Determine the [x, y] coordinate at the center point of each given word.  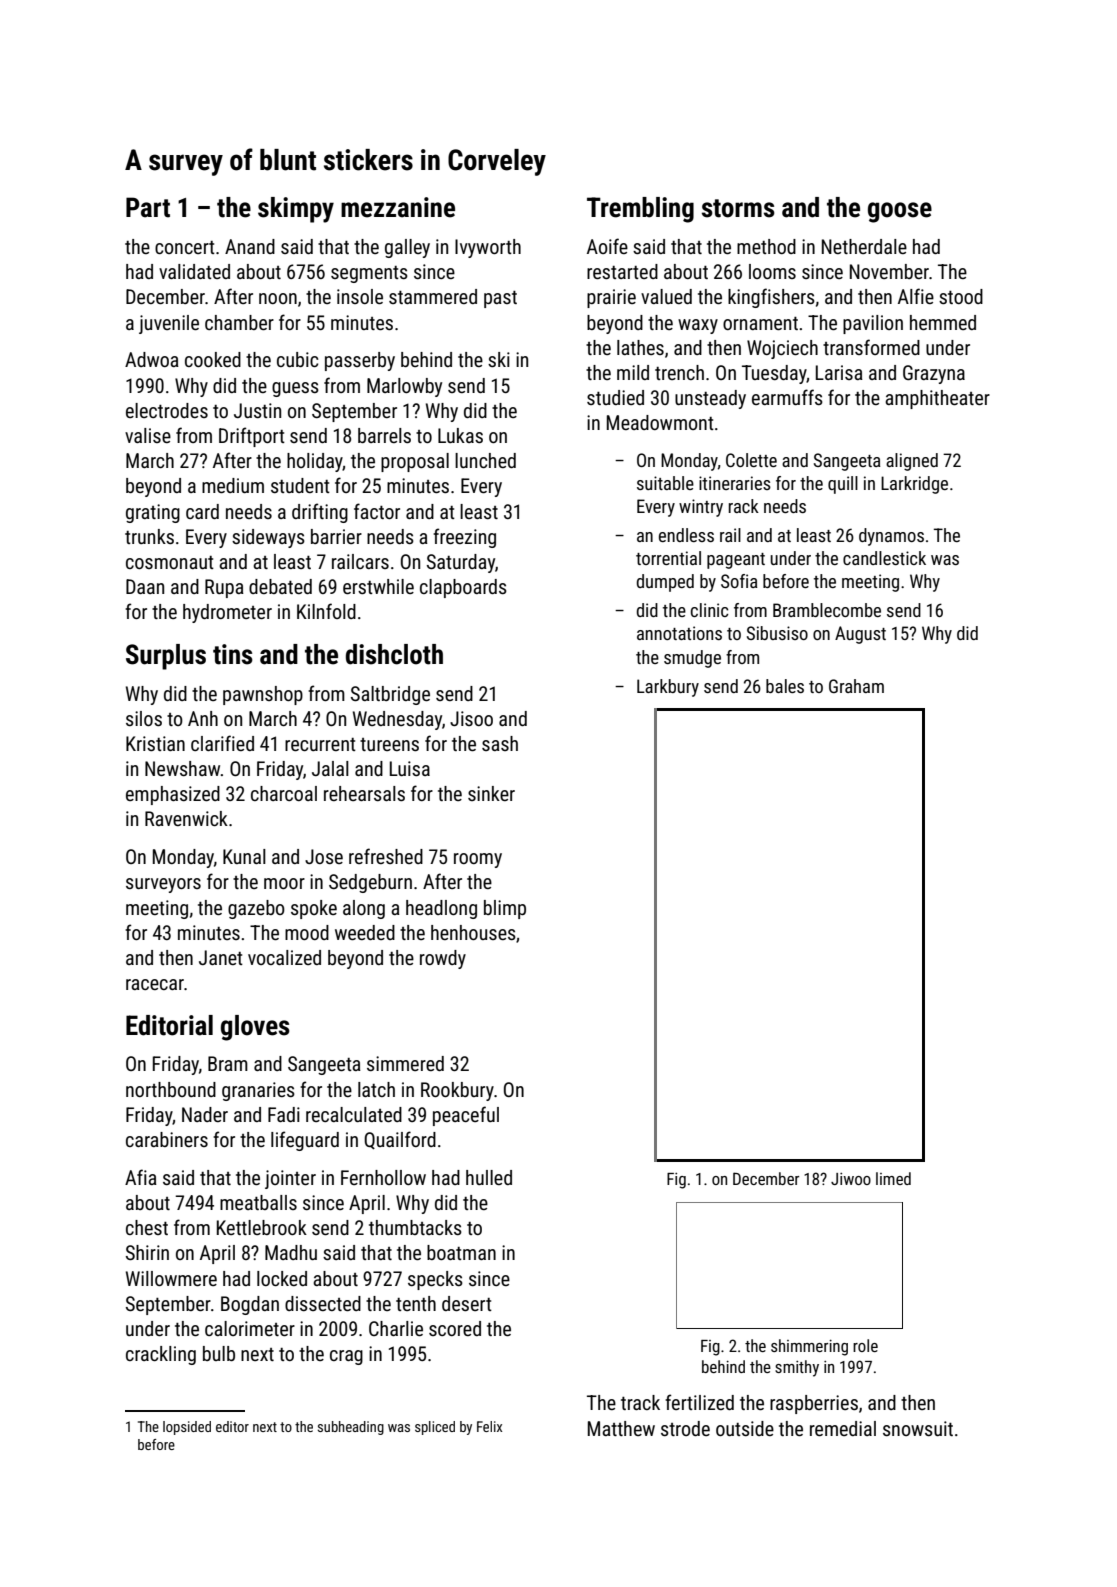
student [300, 485]
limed [893, 1178]
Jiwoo [851, 1179]
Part [148, 207]
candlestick [884, 558]
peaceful [466, 1116]
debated [280, 586]
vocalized [284, 957]
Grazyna [934, 374]
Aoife [607, 246]
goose [900, 212]
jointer [290, 1179]
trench [679, 372]
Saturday [461, 563]
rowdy [443, 959]
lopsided [187, 1428]
